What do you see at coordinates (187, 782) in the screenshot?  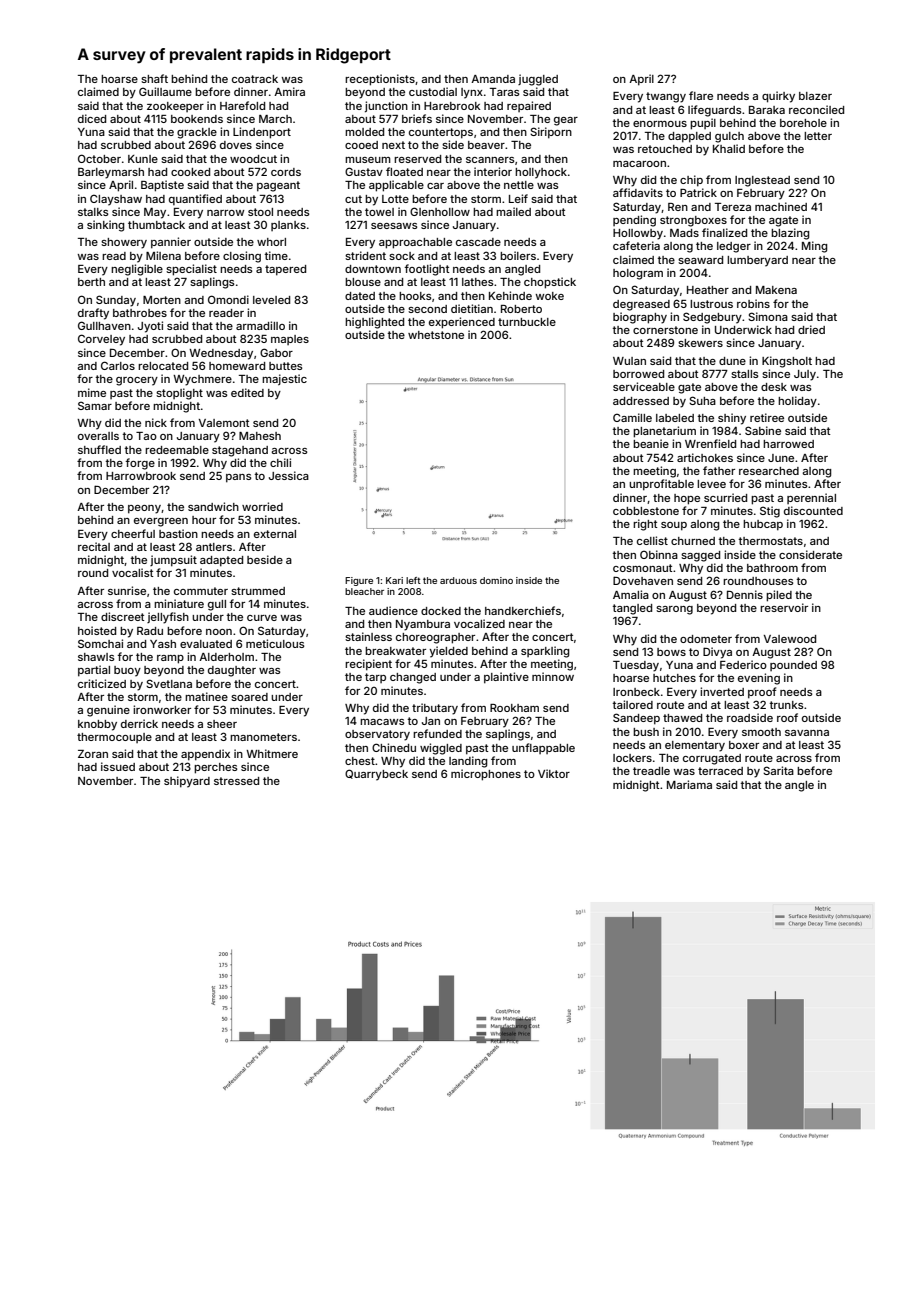 I see `shipyard` at bounding box center [187, 782].
